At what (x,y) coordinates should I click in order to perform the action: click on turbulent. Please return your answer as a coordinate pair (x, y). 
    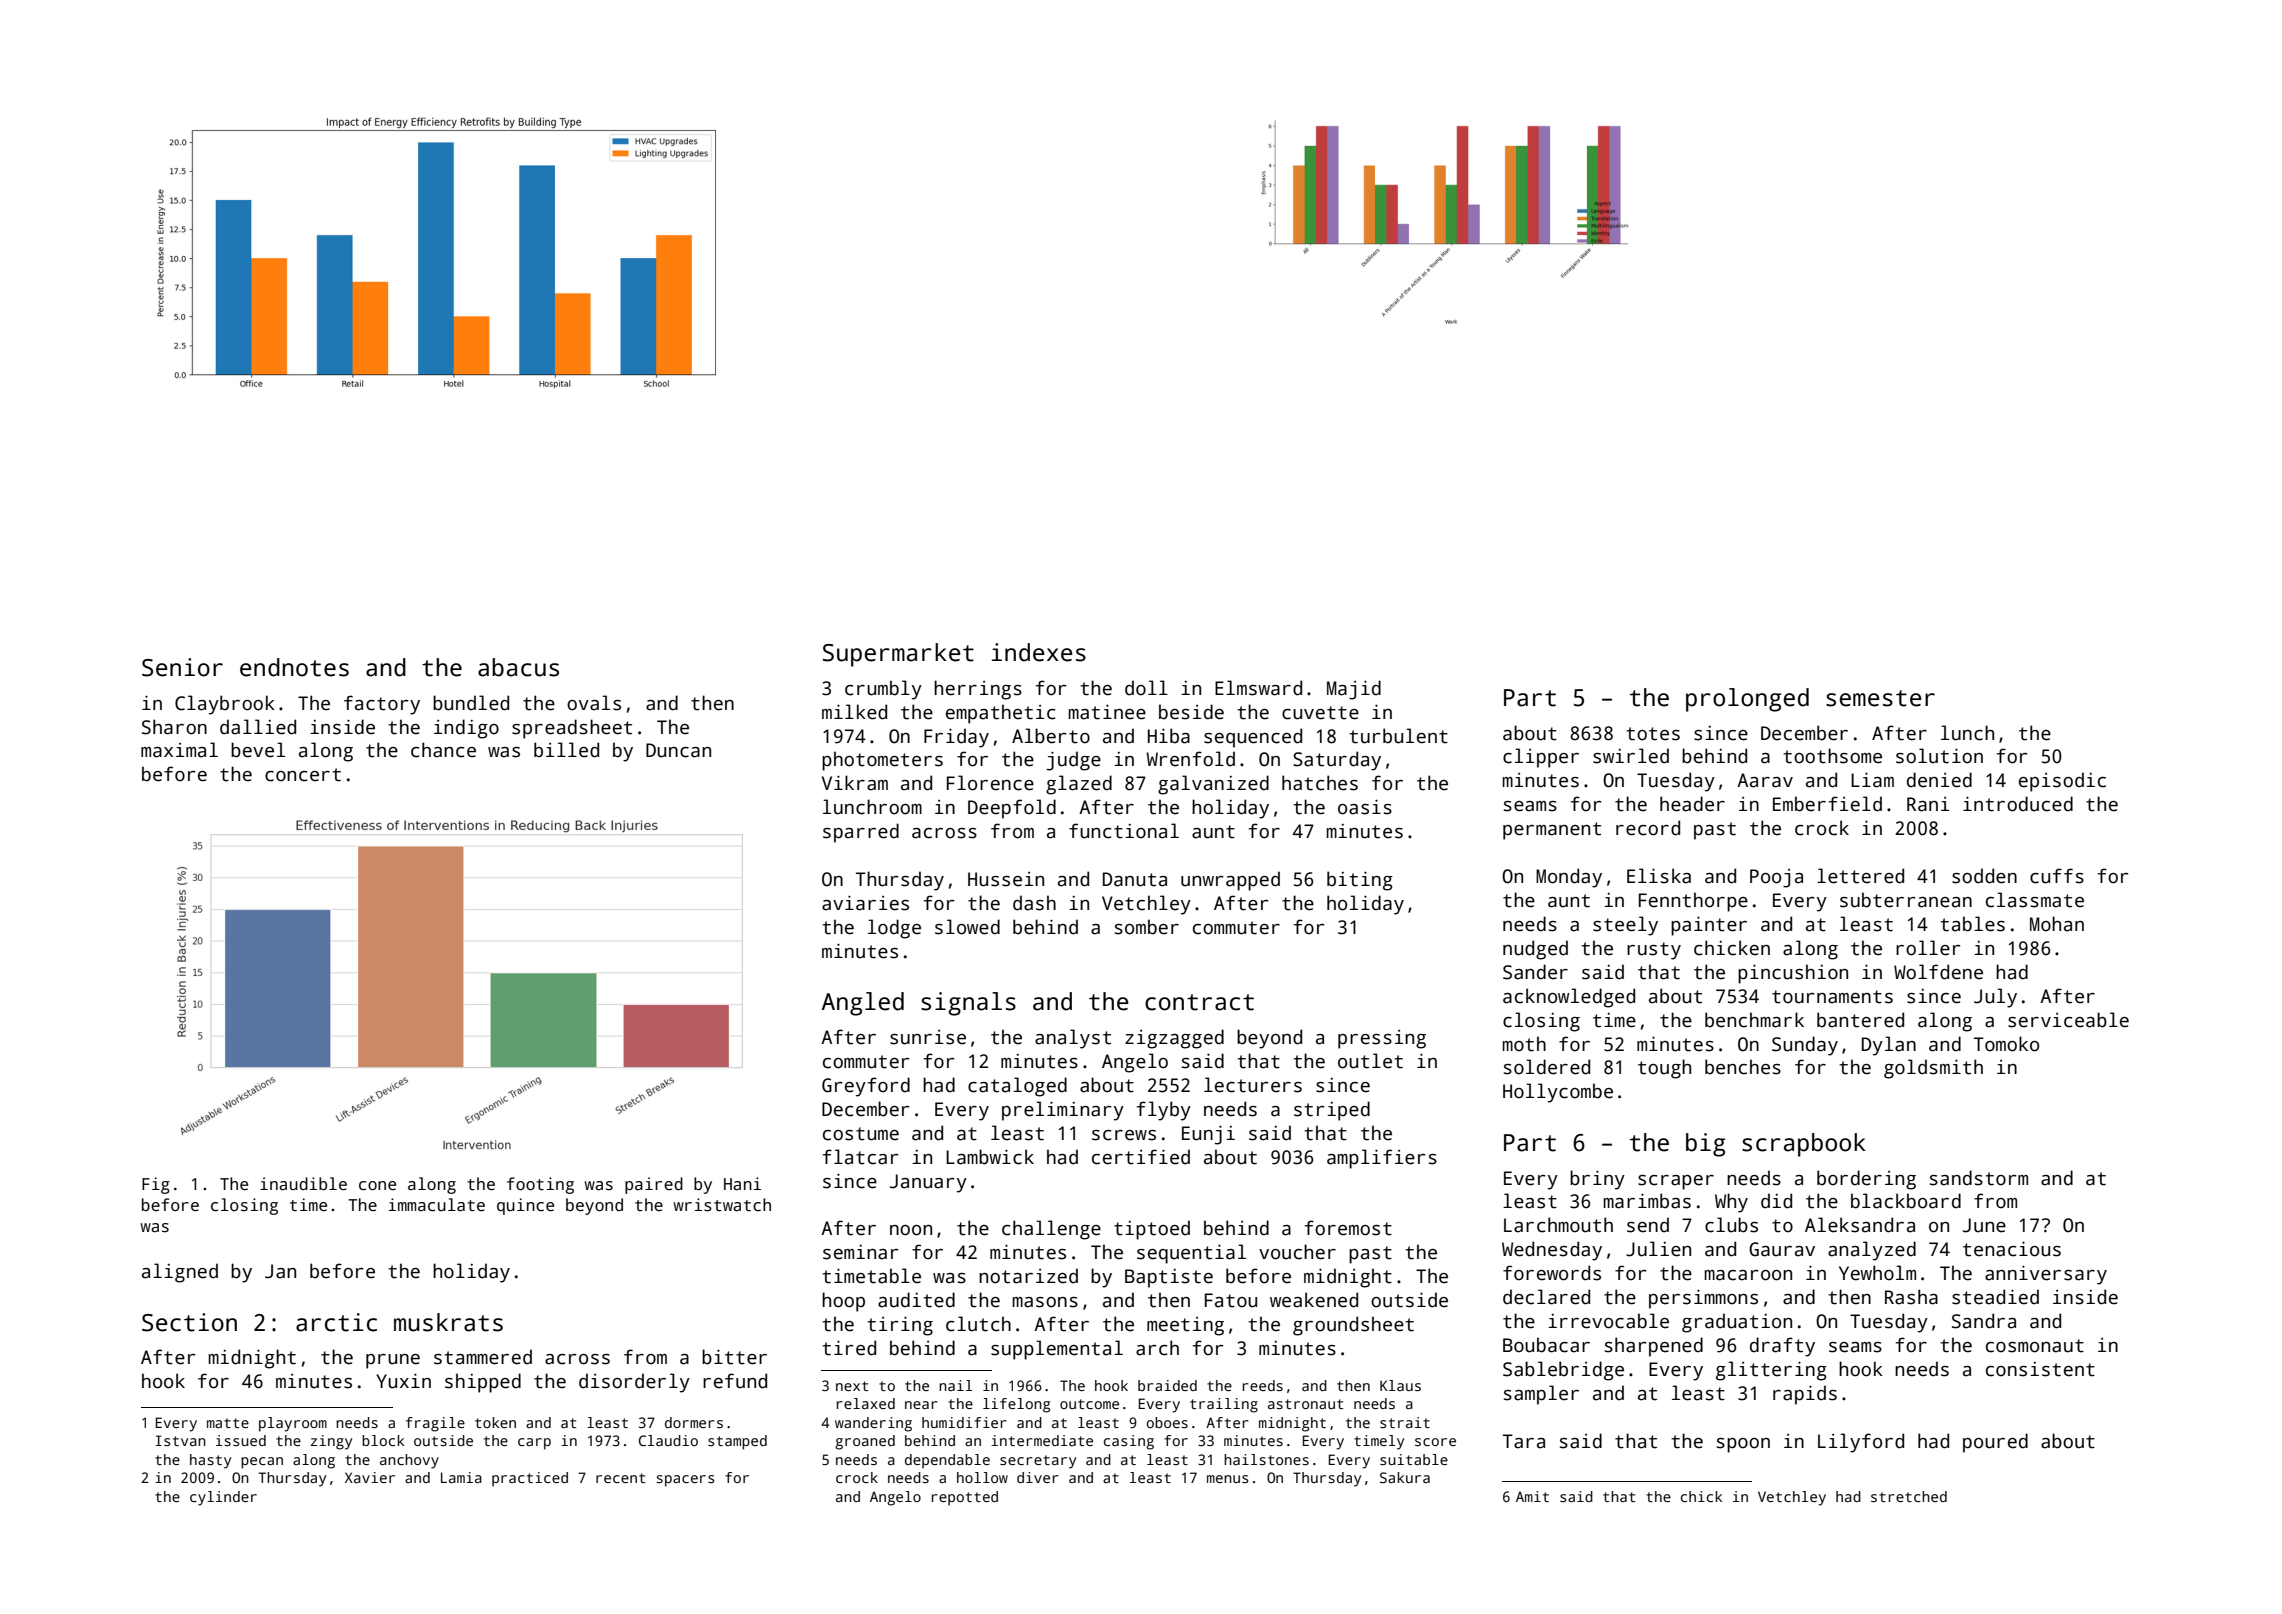
    Looking at the image, I should click on (1398, 736).
